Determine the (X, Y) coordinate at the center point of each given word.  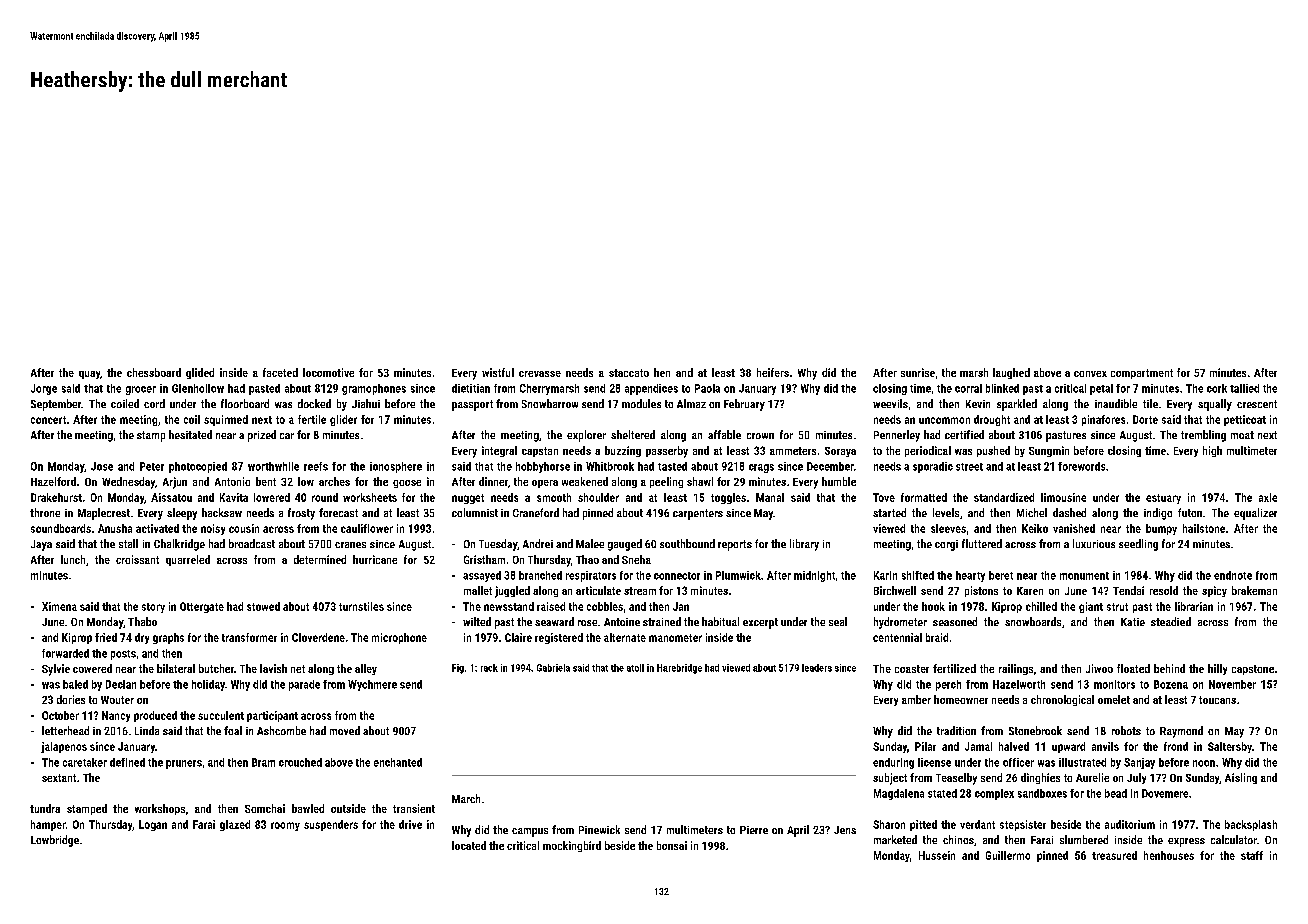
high (1212, 451)
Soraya (840, 452)
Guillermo (1008, 855)
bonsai (672, 845)
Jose (102, 466)
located (469, 845)
